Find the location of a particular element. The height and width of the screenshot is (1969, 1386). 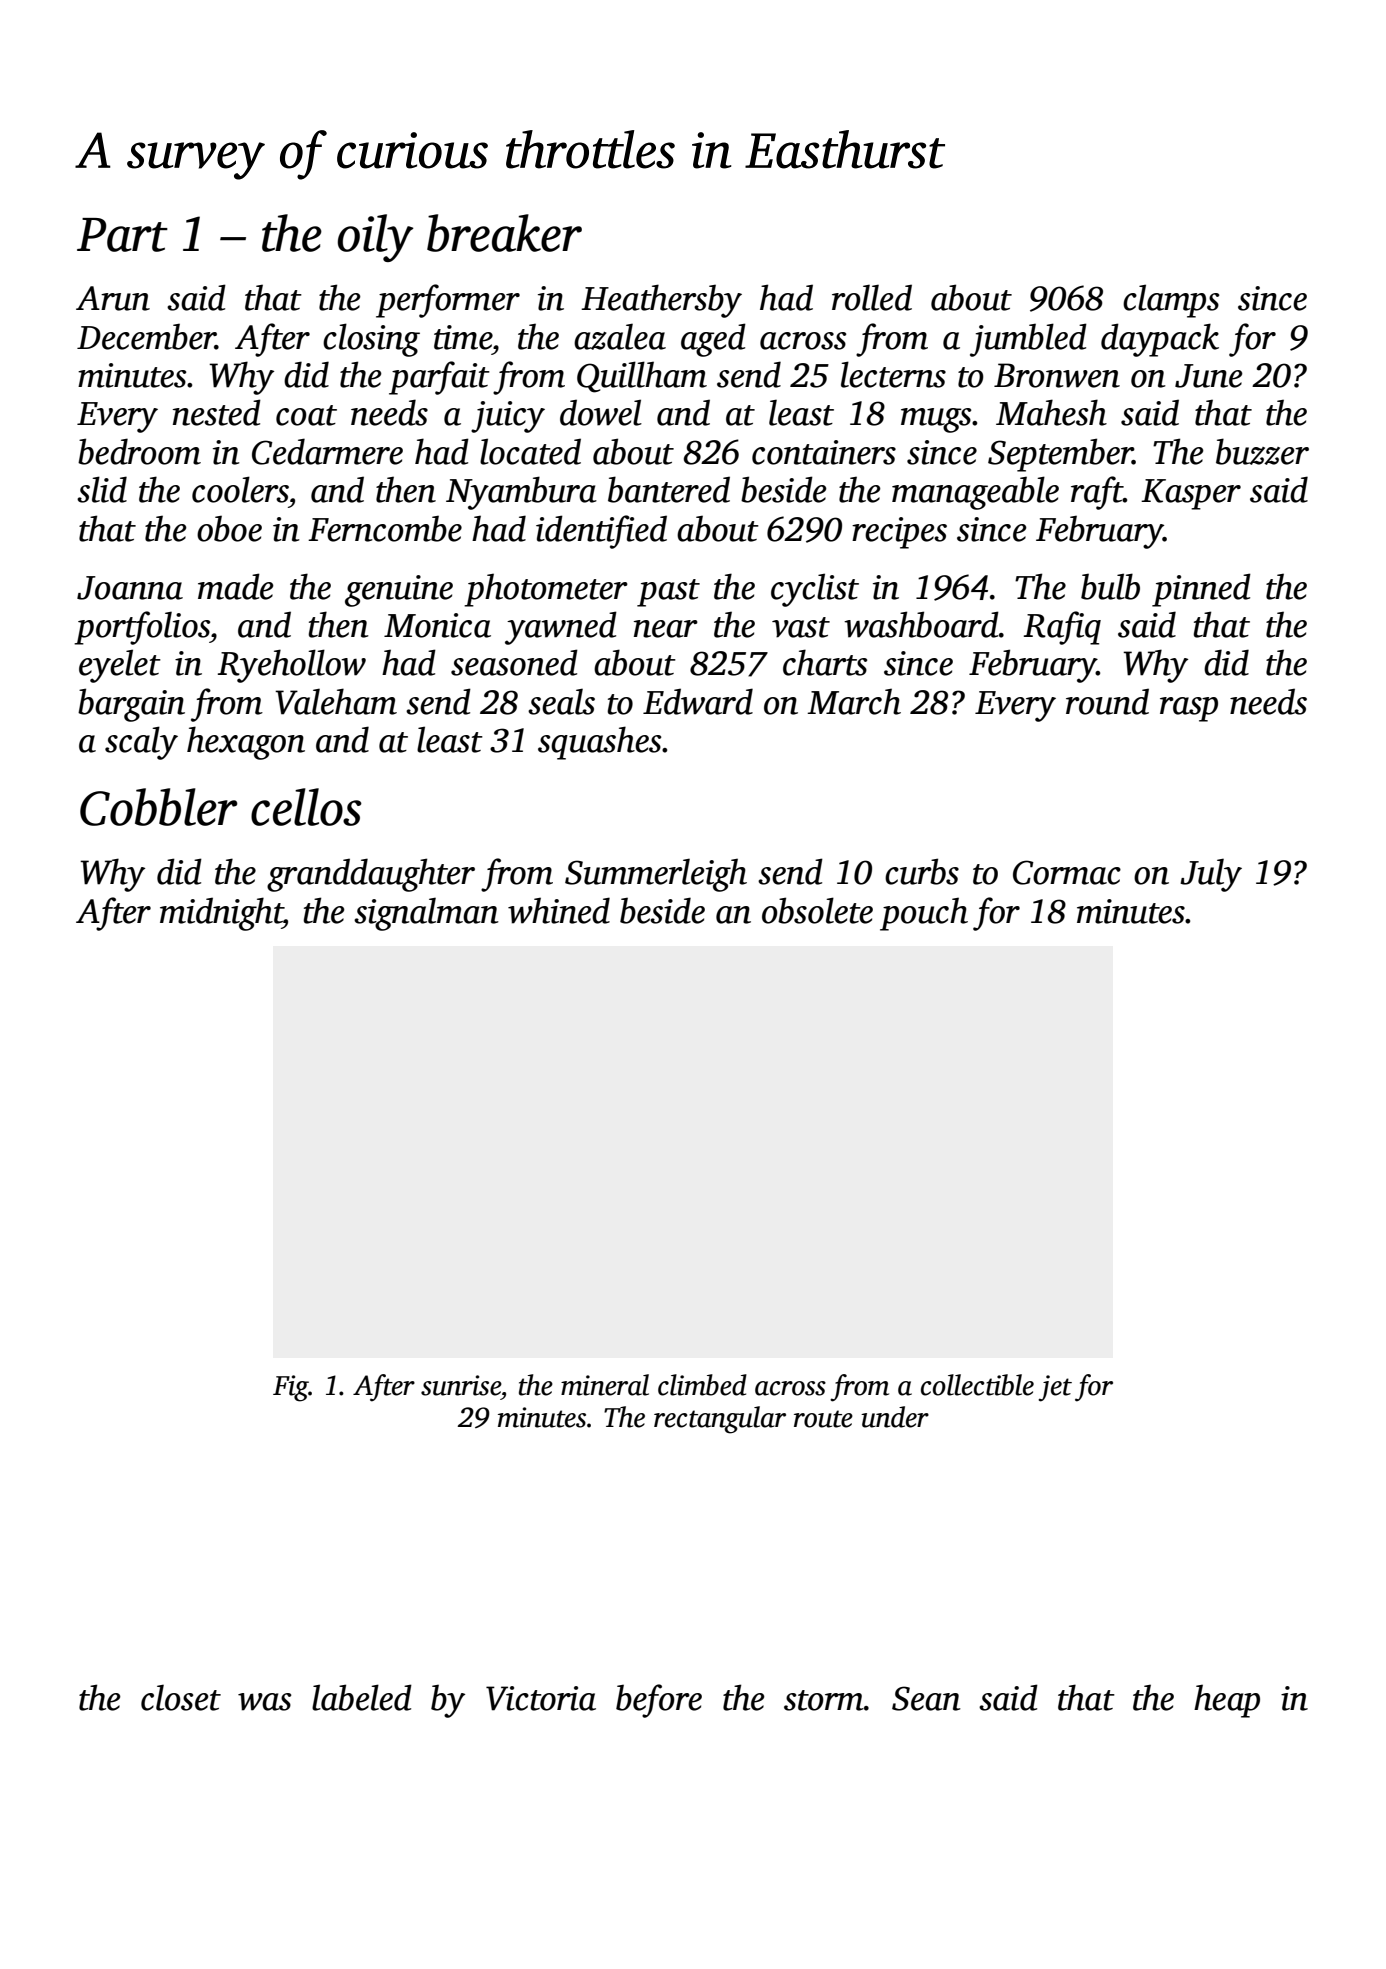

obsolete is located at coordinates (817, 910).
